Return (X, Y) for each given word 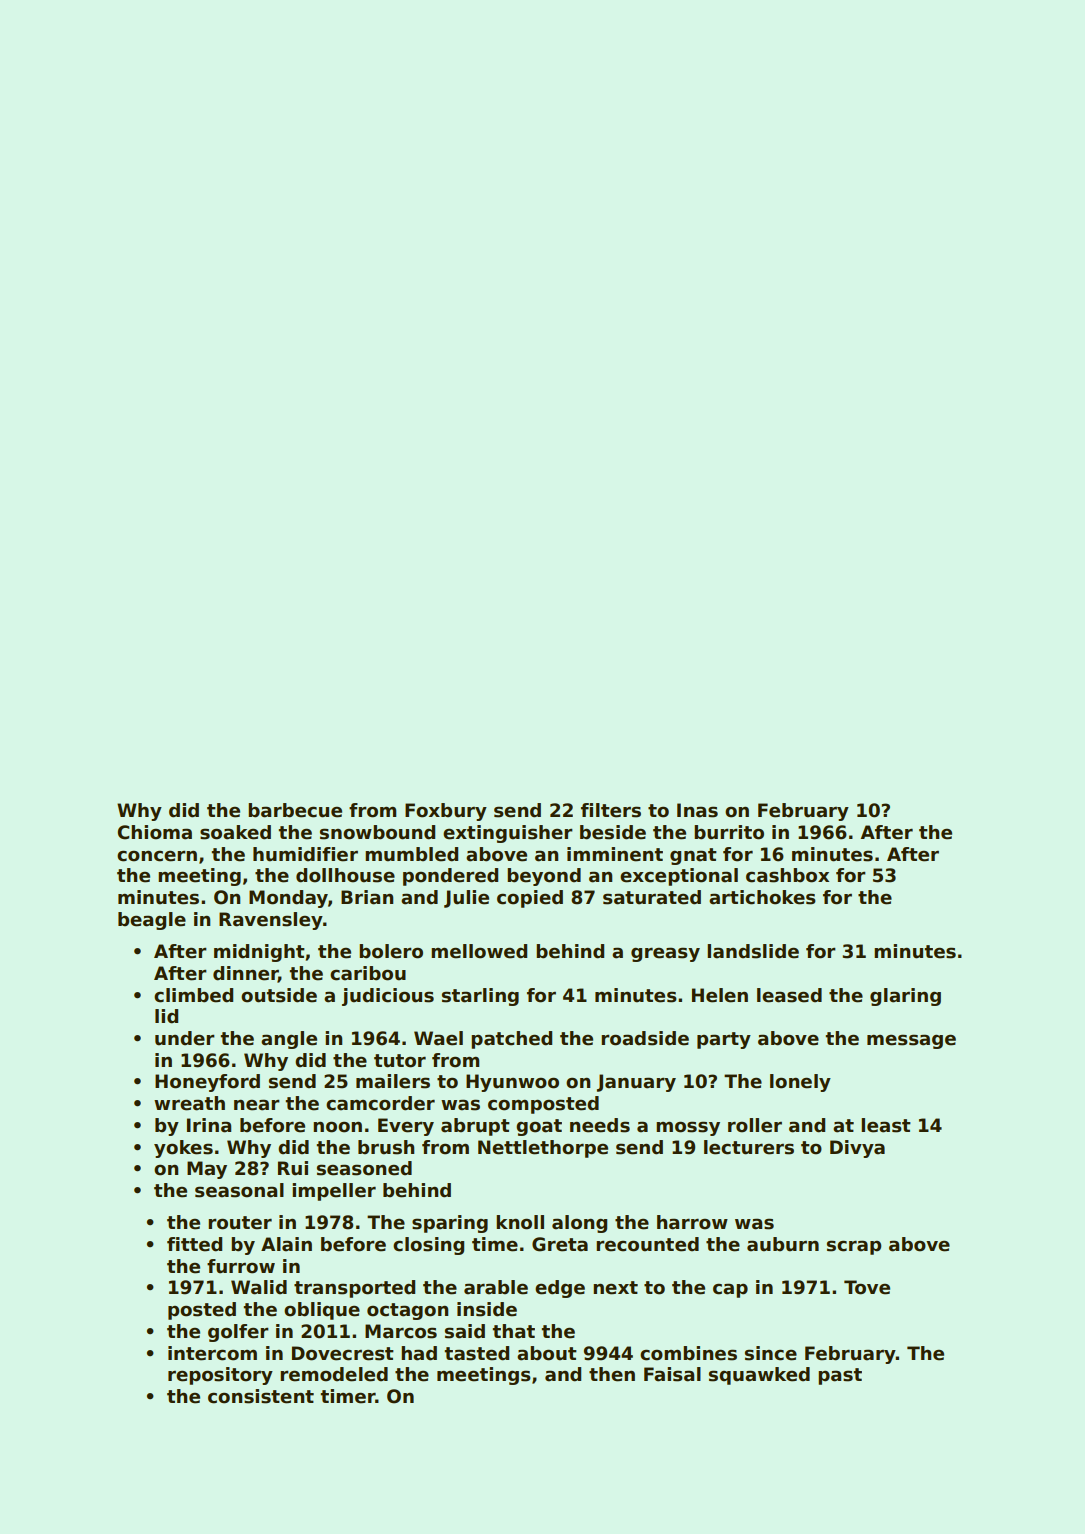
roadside (645, 1038)
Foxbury (446, 812)
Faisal (672, 1374)
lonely (800, 1083)
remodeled (334, 1374)
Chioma (155, 832)
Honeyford (207, 1083)
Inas (697, 810)
